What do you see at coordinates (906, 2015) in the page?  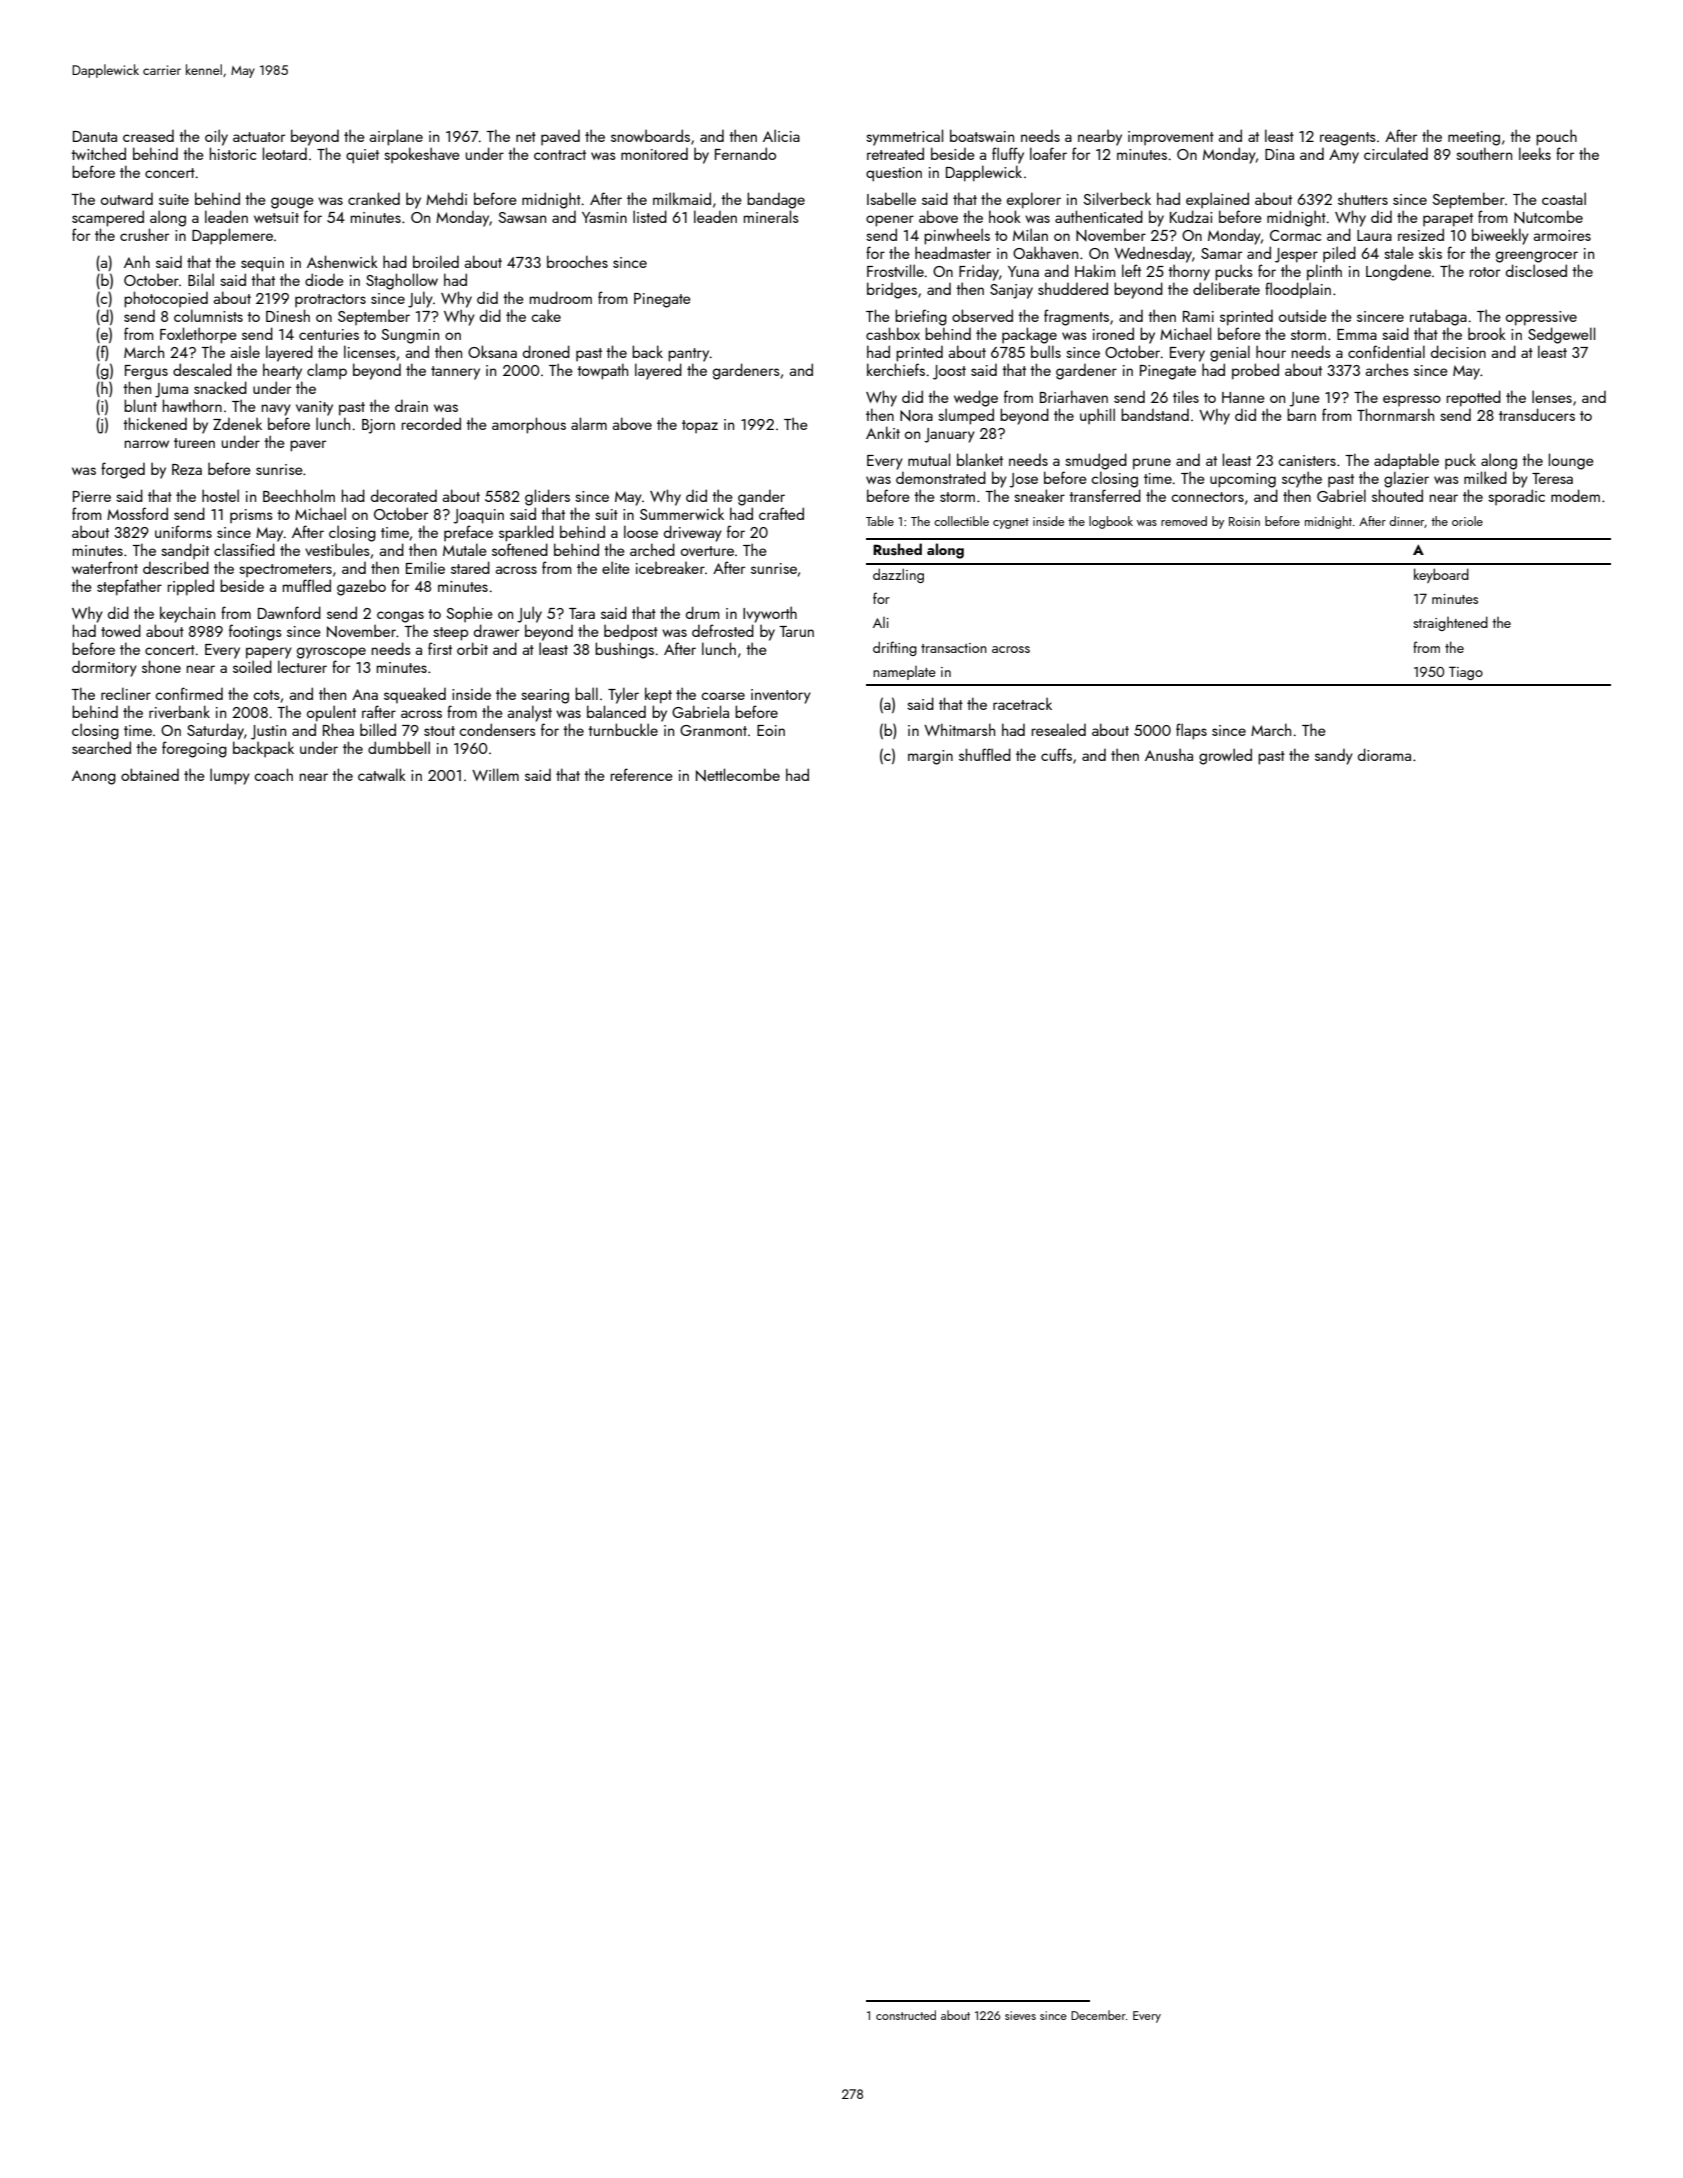 I see `constructed` at bounding box center [906, 2015].
